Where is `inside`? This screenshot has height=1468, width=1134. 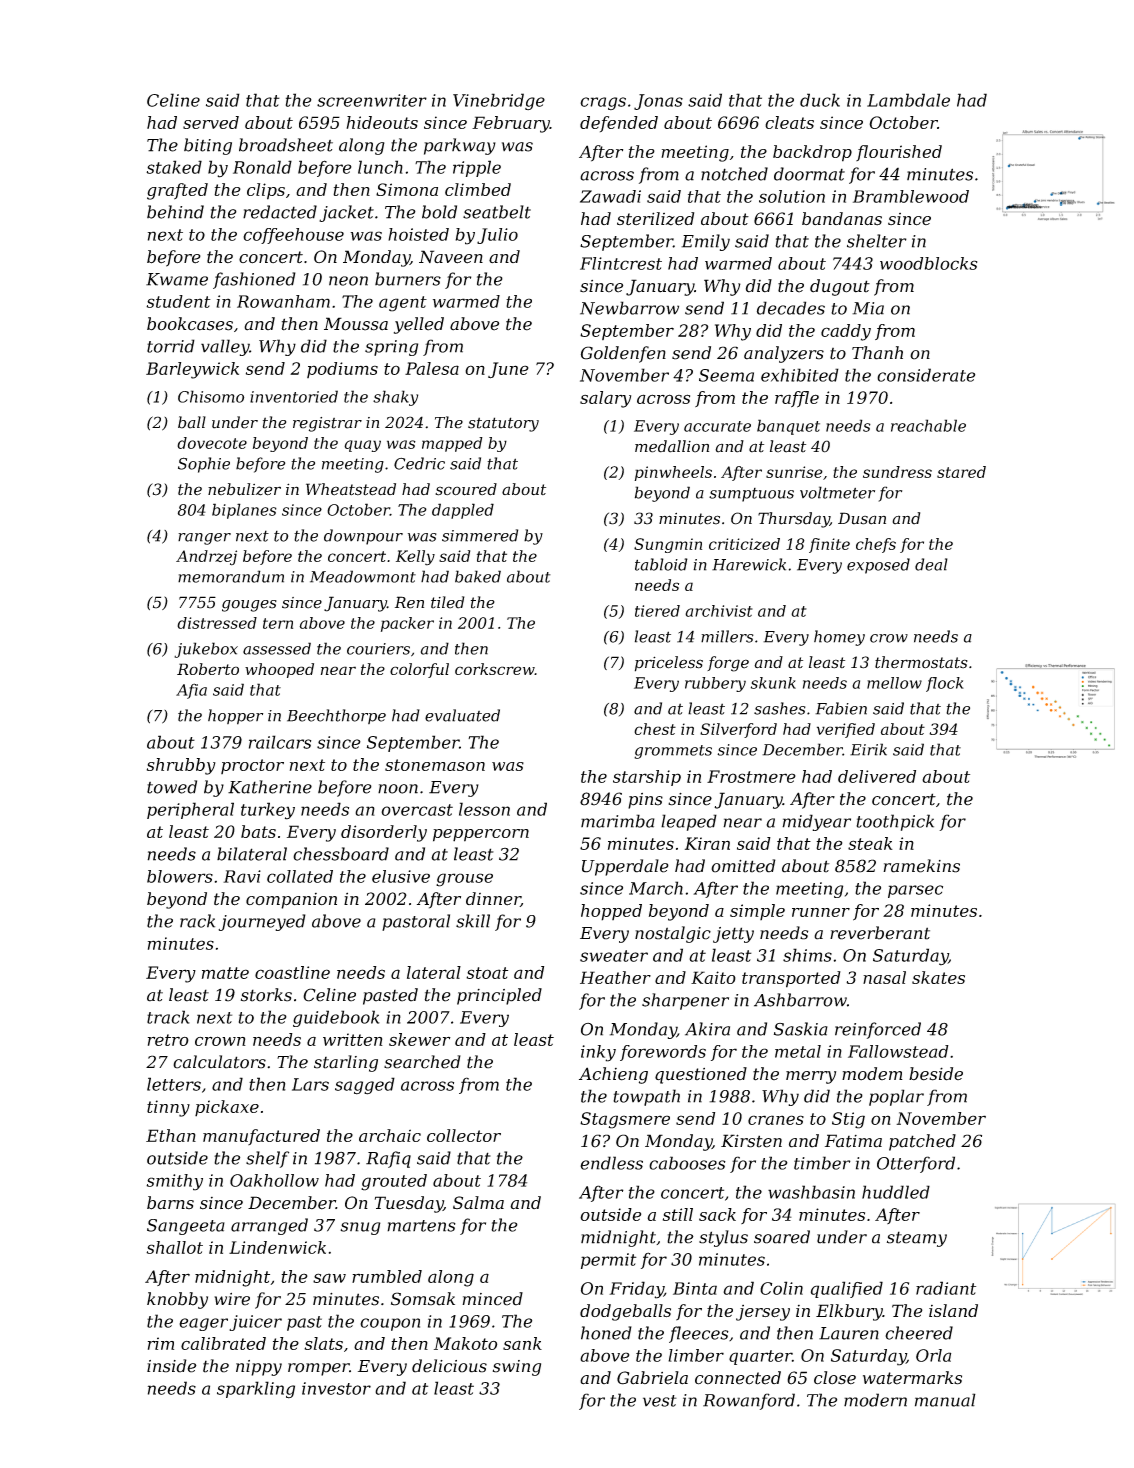 inside is located at coordinates (172, 1366).
